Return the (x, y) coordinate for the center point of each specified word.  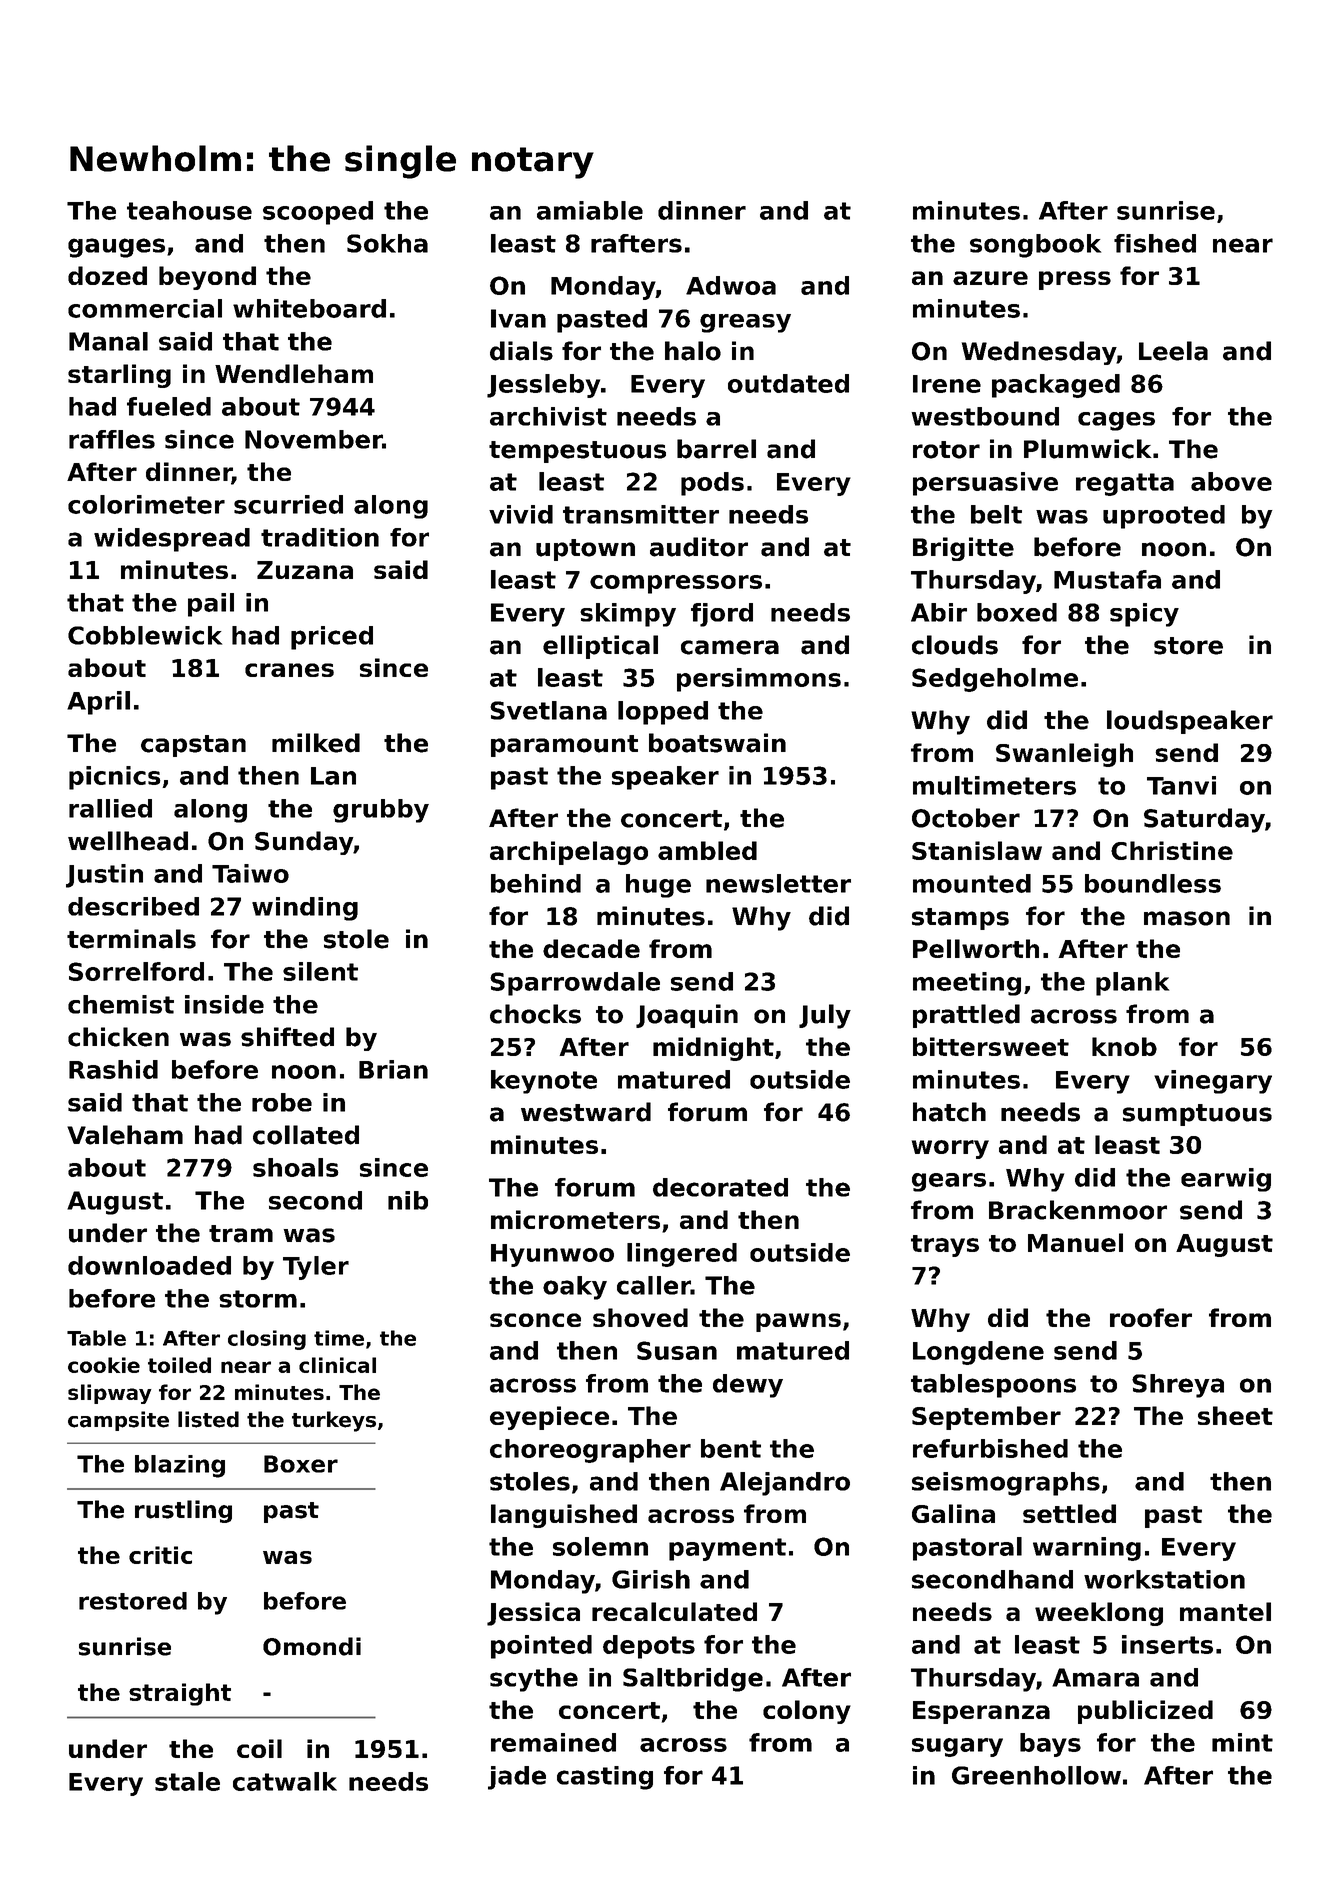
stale (187, 1781)
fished (1155, 243)
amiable (590, 210)
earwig (1226, 1180)
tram (241, 1234)
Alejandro (785, 1484)
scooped (318, 213)
